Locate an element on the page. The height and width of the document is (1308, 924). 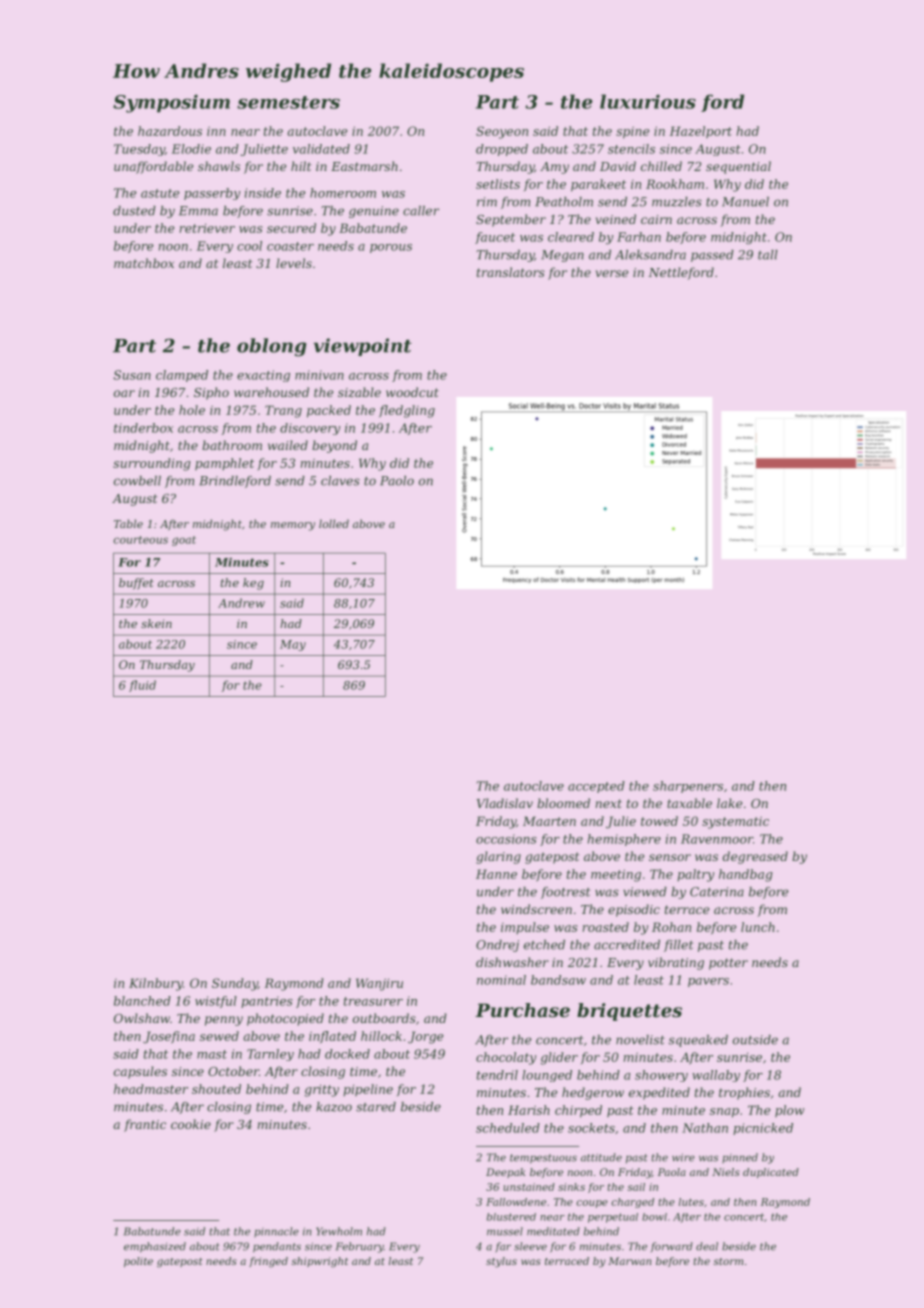
shipwright is located at coordinates (320, 1262).
